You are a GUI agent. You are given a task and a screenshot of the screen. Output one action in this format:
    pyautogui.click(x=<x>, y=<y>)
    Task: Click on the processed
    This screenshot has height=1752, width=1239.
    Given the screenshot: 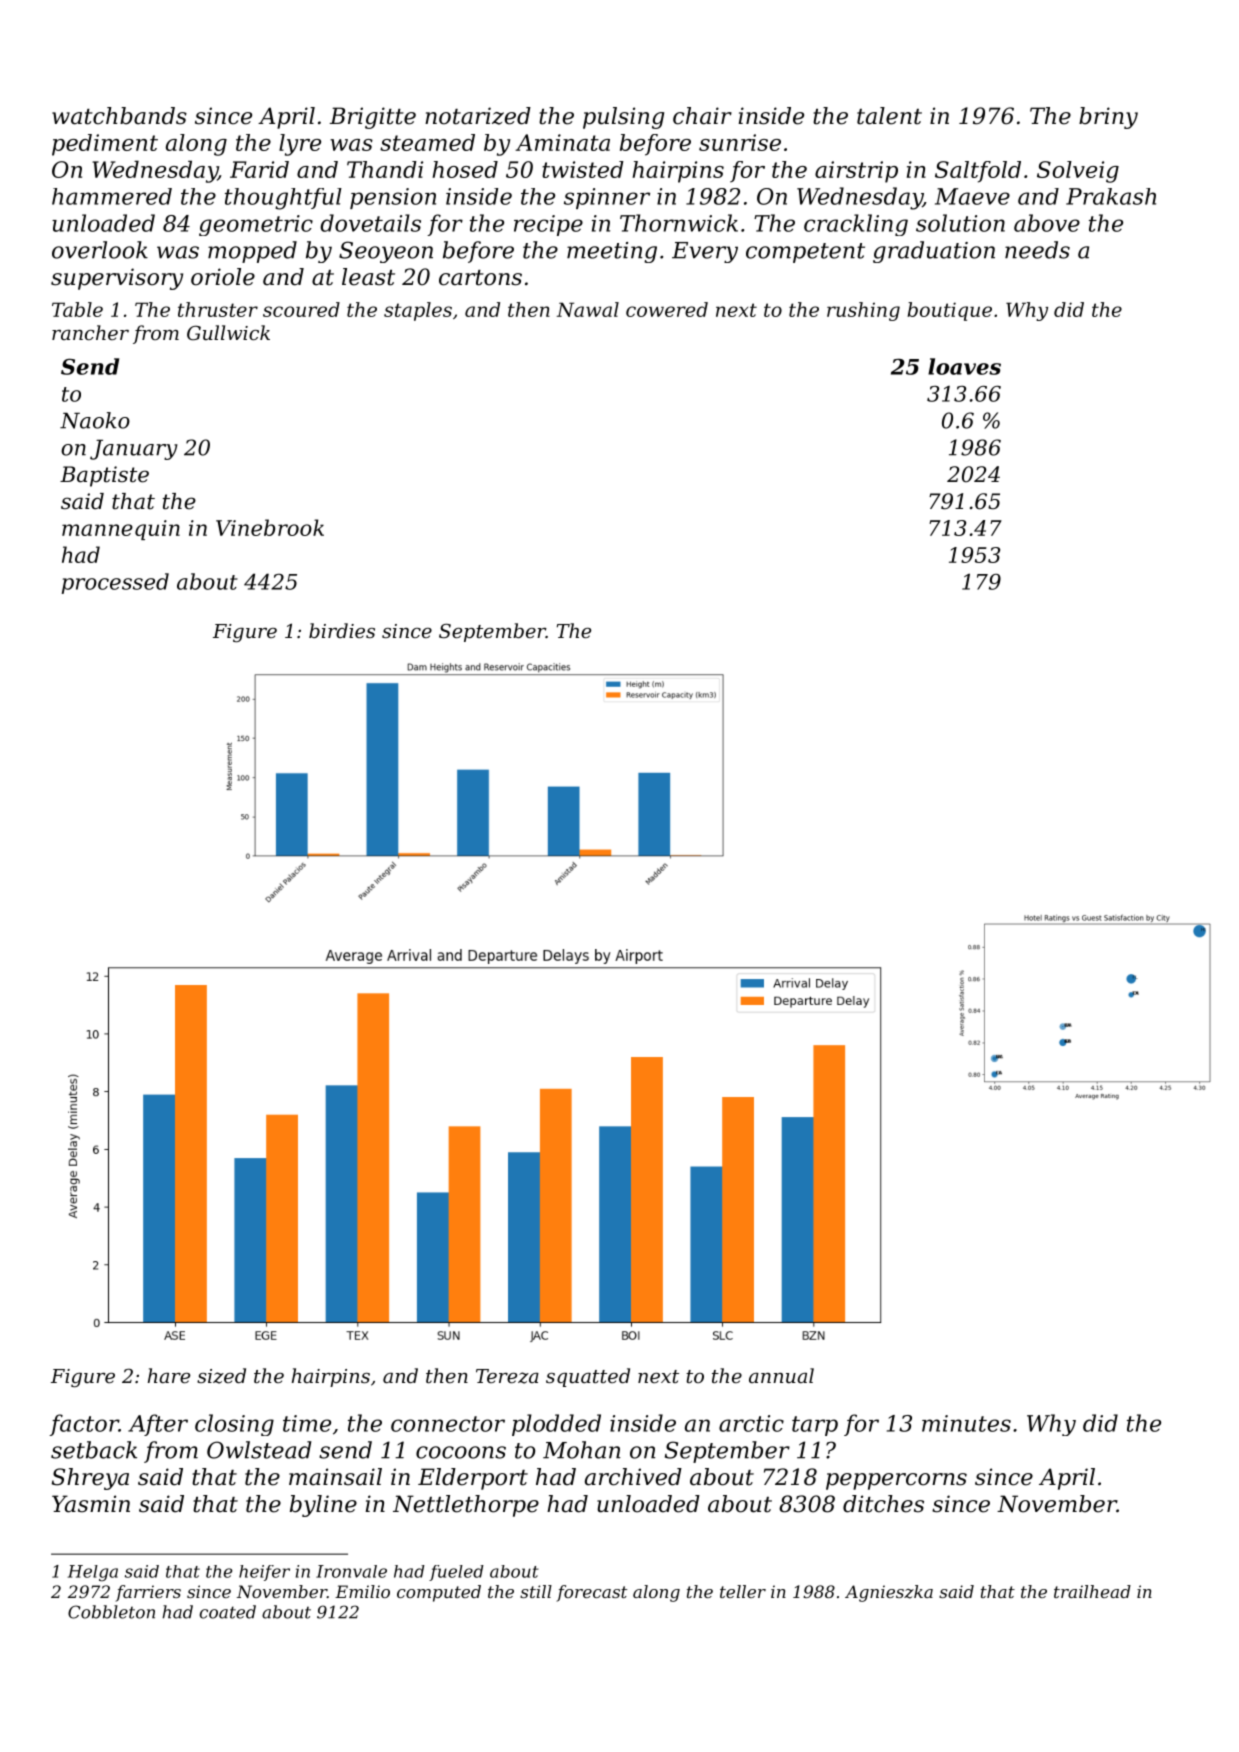 What is the action you would take?
    pyautogui.click(x=115, y=583)
